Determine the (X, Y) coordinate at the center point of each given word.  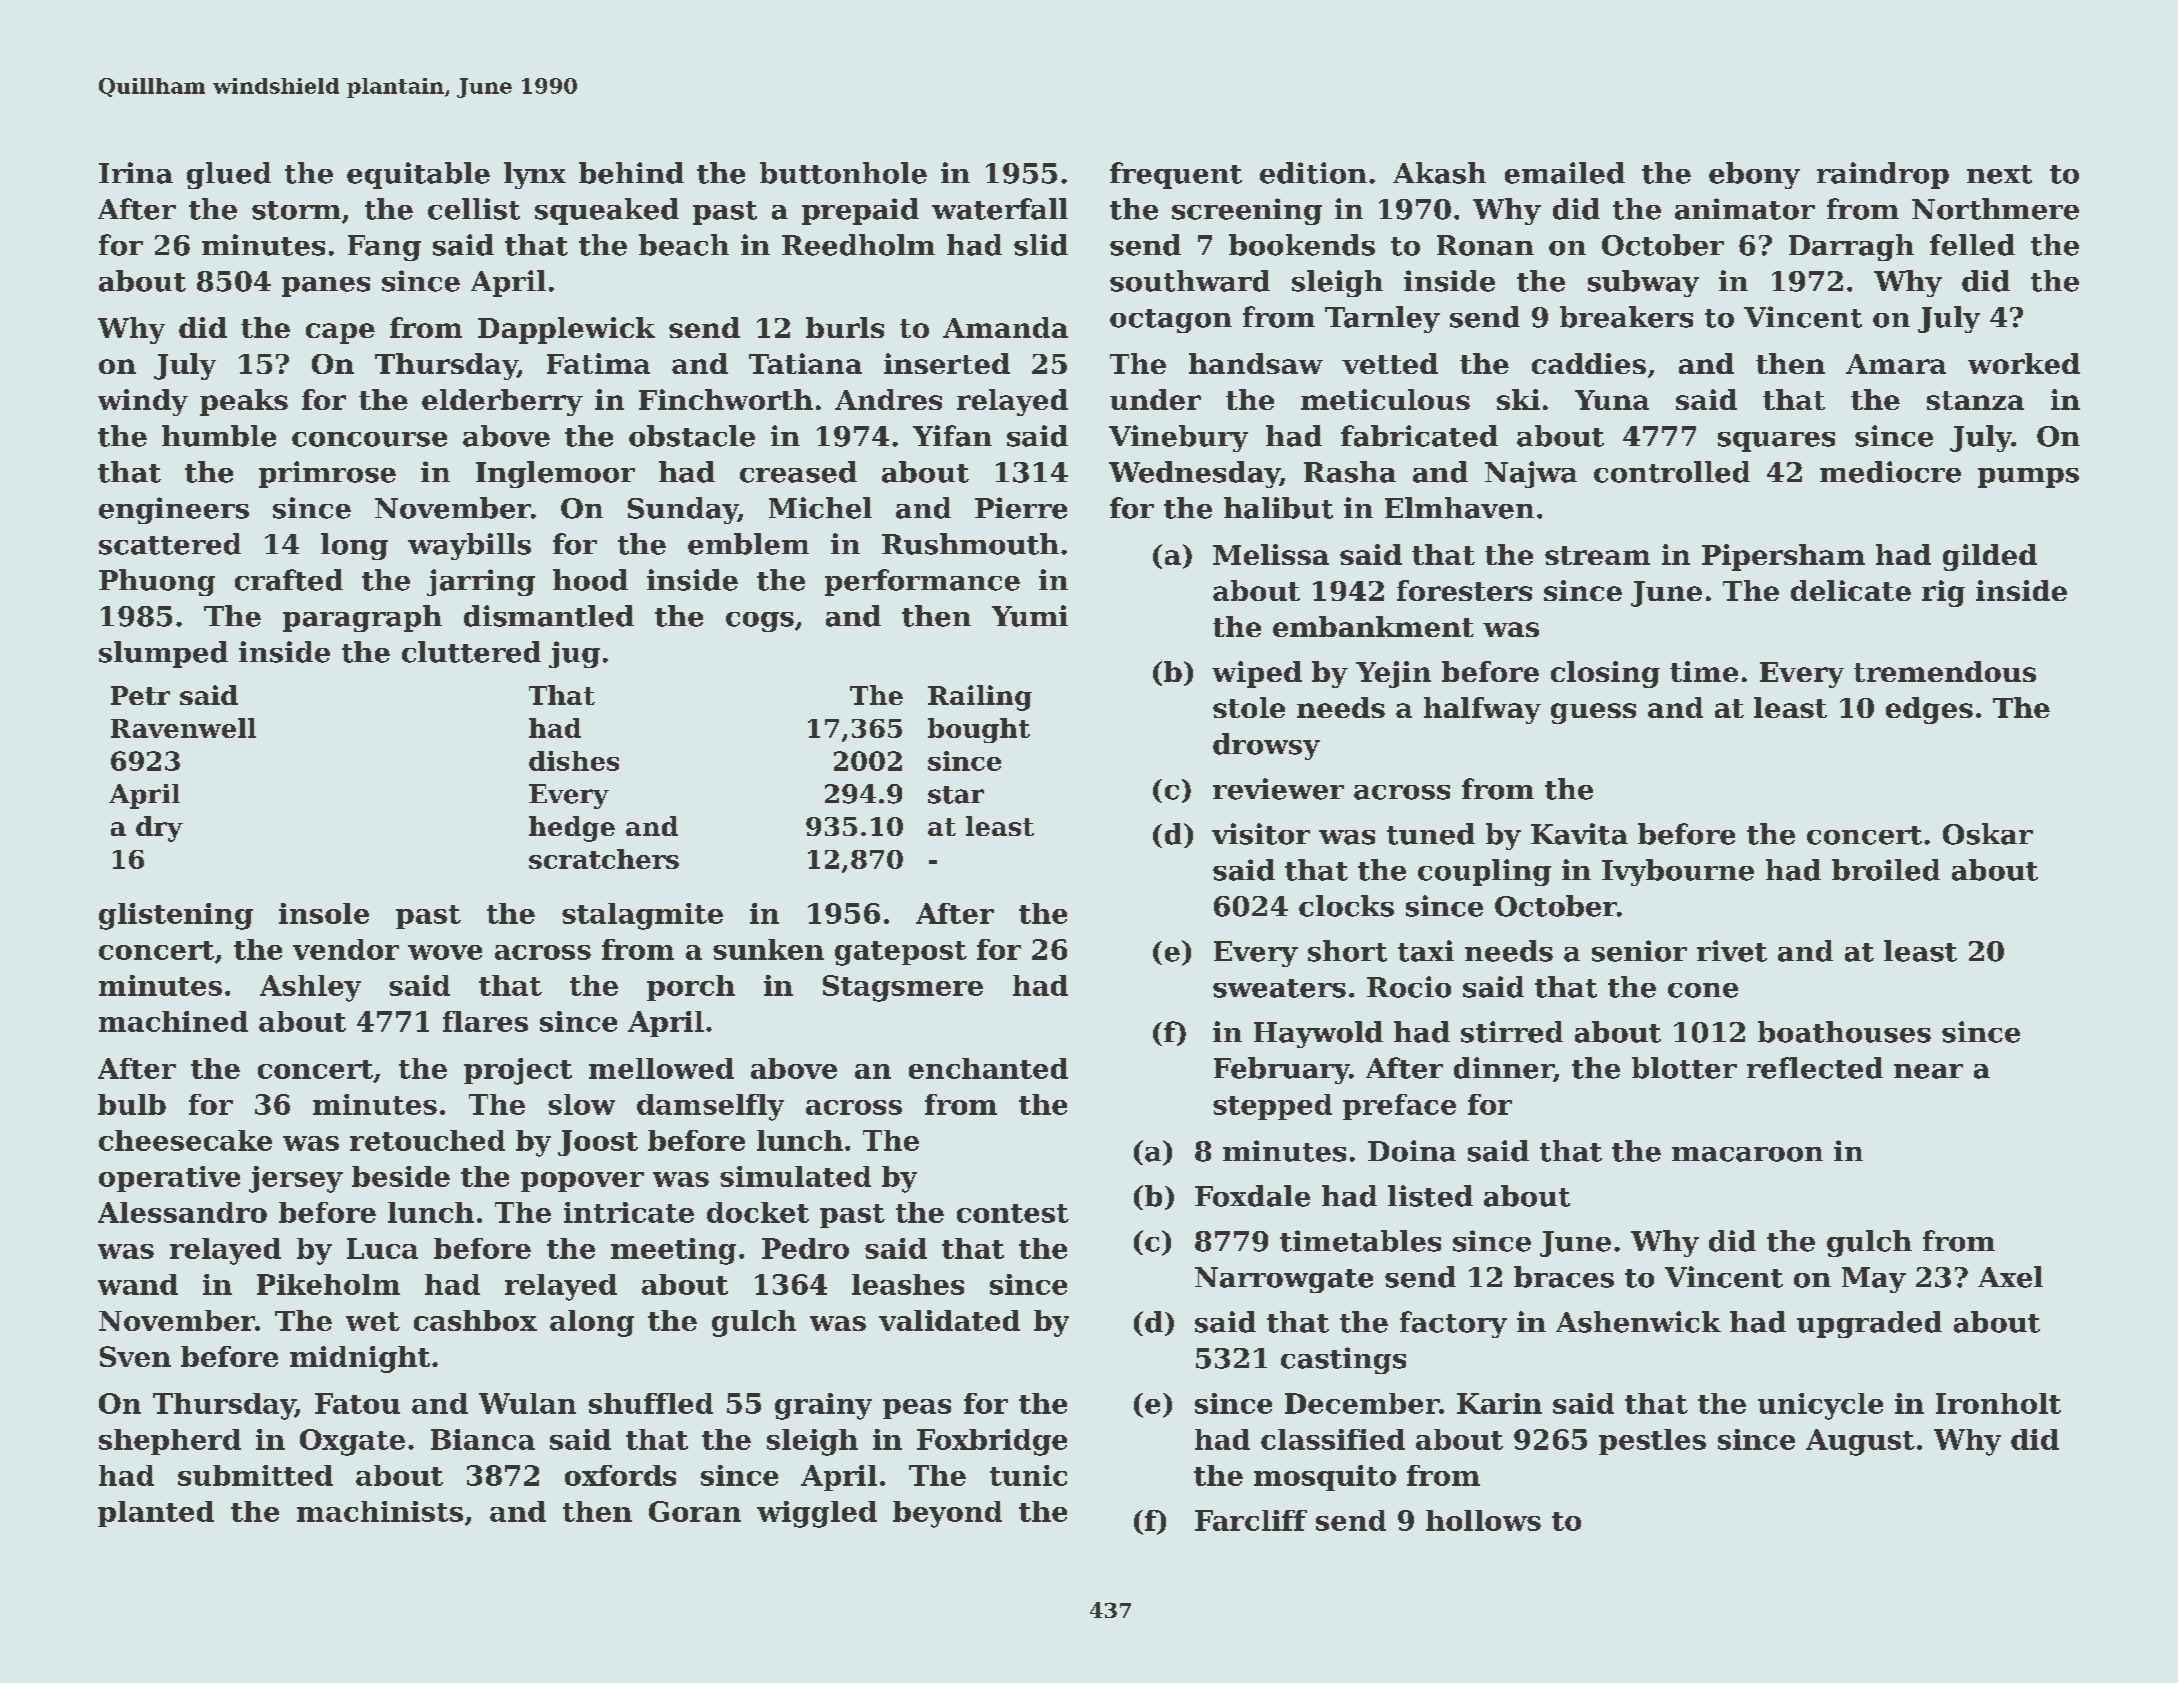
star (956, 795)
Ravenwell (183, 728)
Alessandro (182, 1212)
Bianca (483, 1439)
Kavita (1579, 834)
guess (1593, 713)
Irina (136, 173)
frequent (1176, 175)
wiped (1257, 674)
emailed (1565, 173)
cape (340, 333)
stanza (1975, 400)
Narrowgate (1284, 1280)
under (1155, 399)
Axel (2010, 1277)
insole (324, 913)
